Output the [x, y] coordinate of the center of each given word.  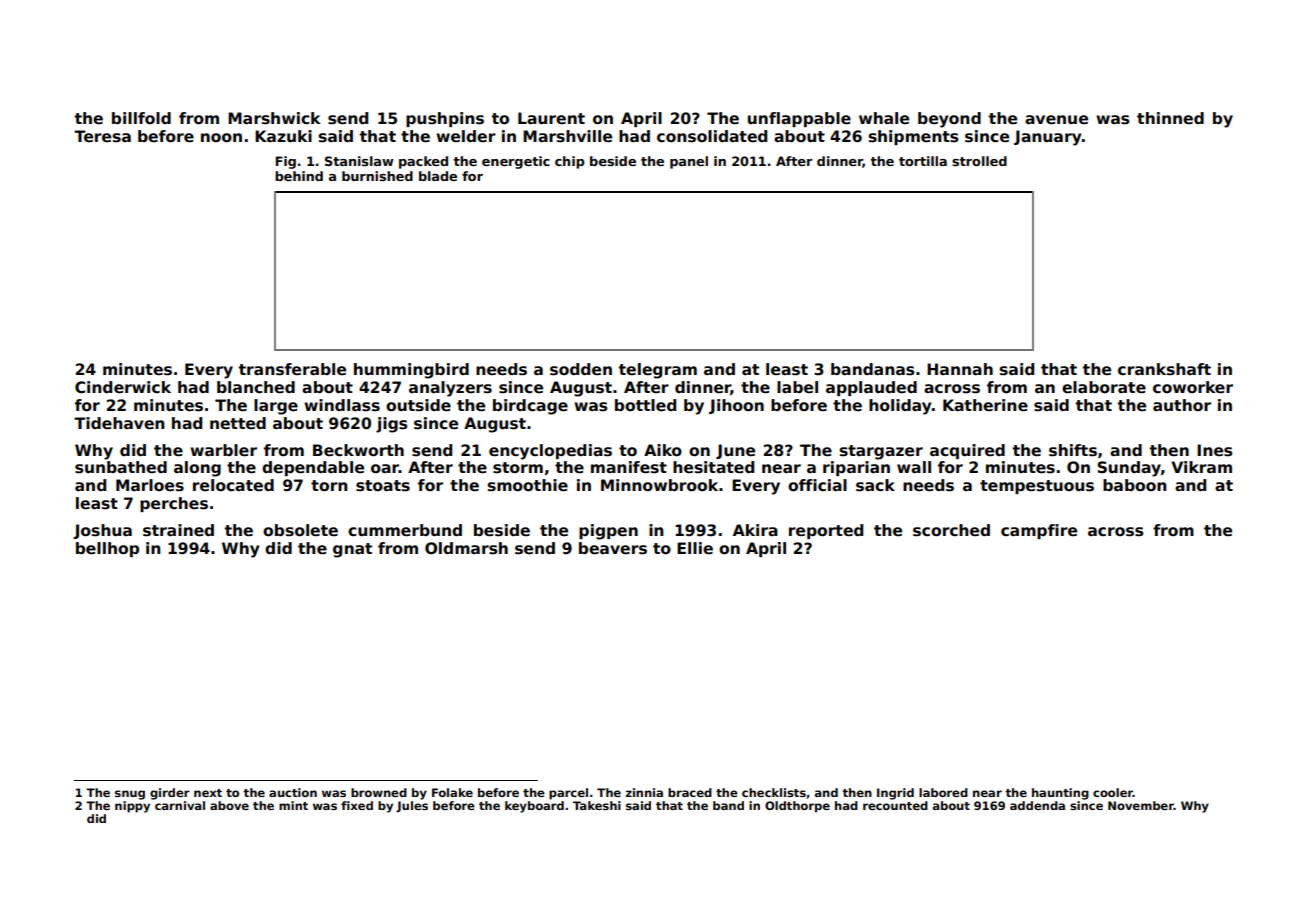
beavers [613, 548]
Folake [452, 792]
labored [943, 792]
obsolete [300, 530]
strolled [979, 161]
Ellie [695, 548]
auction [293, 792]
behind [299, 176]
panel [689, 162]
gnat [352, 550]
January [1047, 138]
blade [438, 176]
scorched [951, 530]
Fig [285, 162]
